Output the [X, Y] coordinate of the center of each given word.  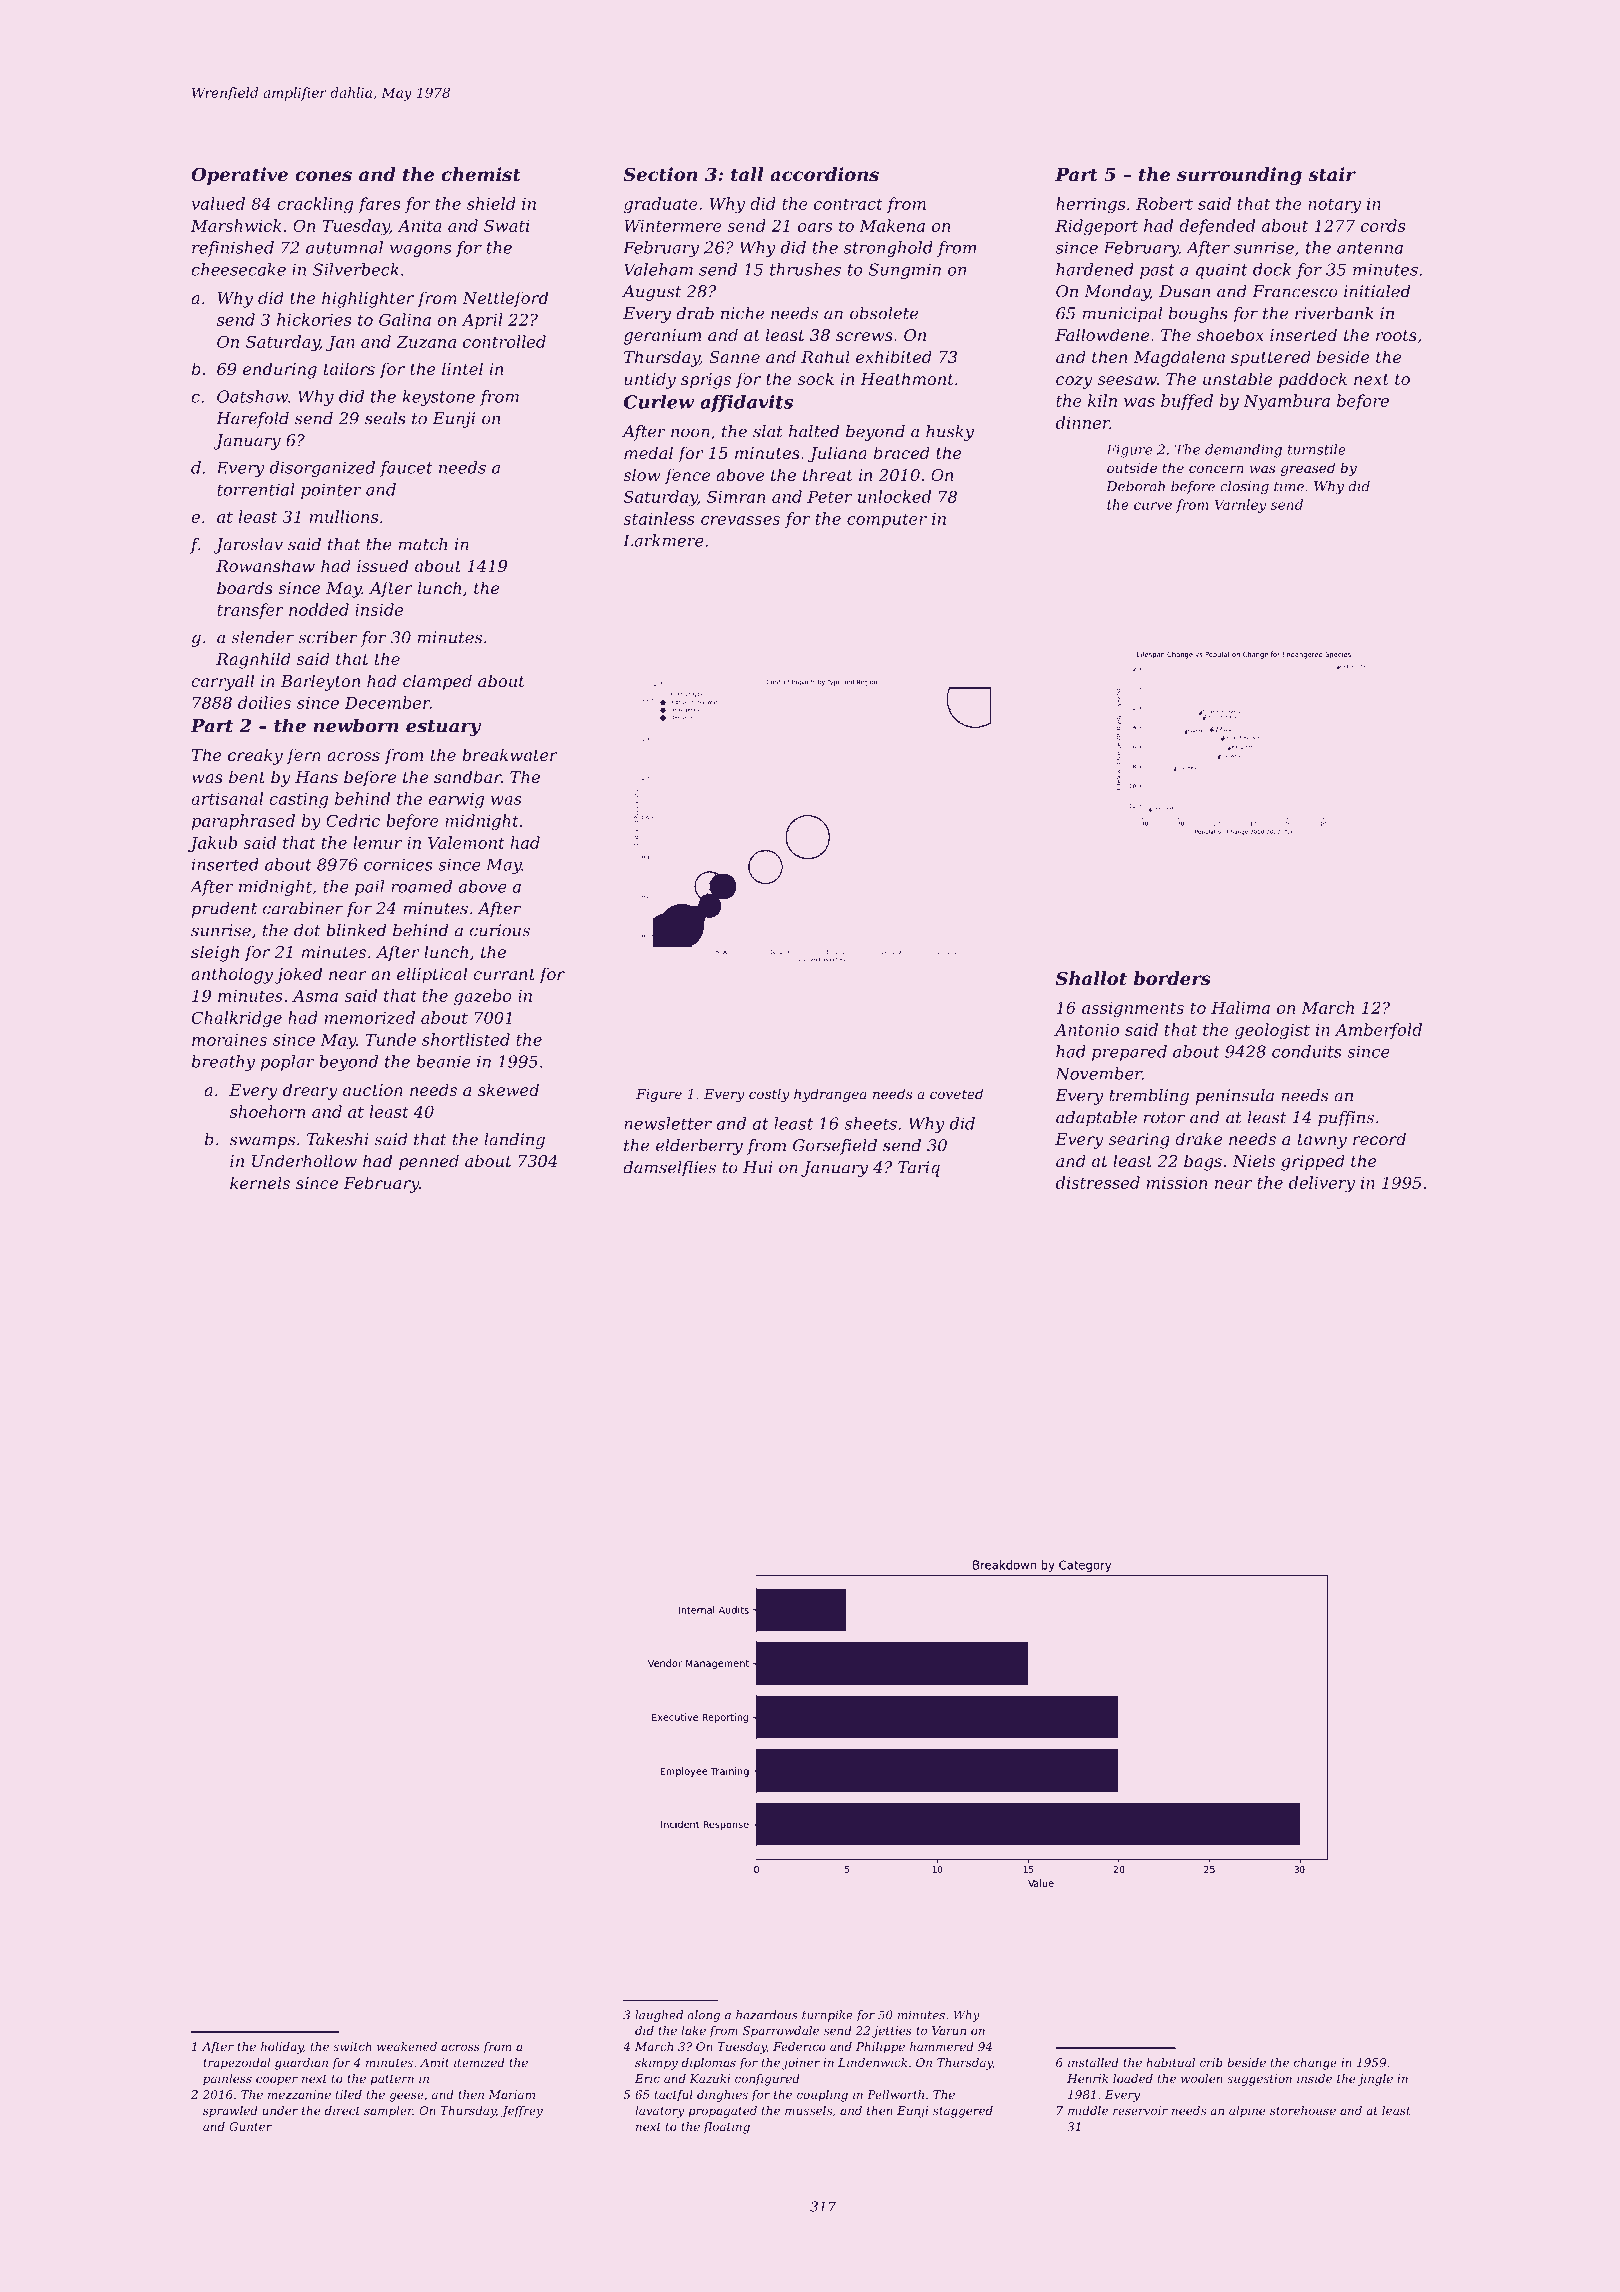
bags [1203, 1162]
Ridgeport [1096, 227]
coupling [822, 2096]
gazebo [483, 997]
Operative [239, 176]
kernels [260, 1182]
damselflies [669, 1169]
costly [769, 1095]
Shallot [1091, 978]
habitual [1170, 2062]
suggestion [1259, 2080]
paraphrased [243, 822]
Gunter [250, 2126]
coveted [956, 1093]
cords [1383, 225]
